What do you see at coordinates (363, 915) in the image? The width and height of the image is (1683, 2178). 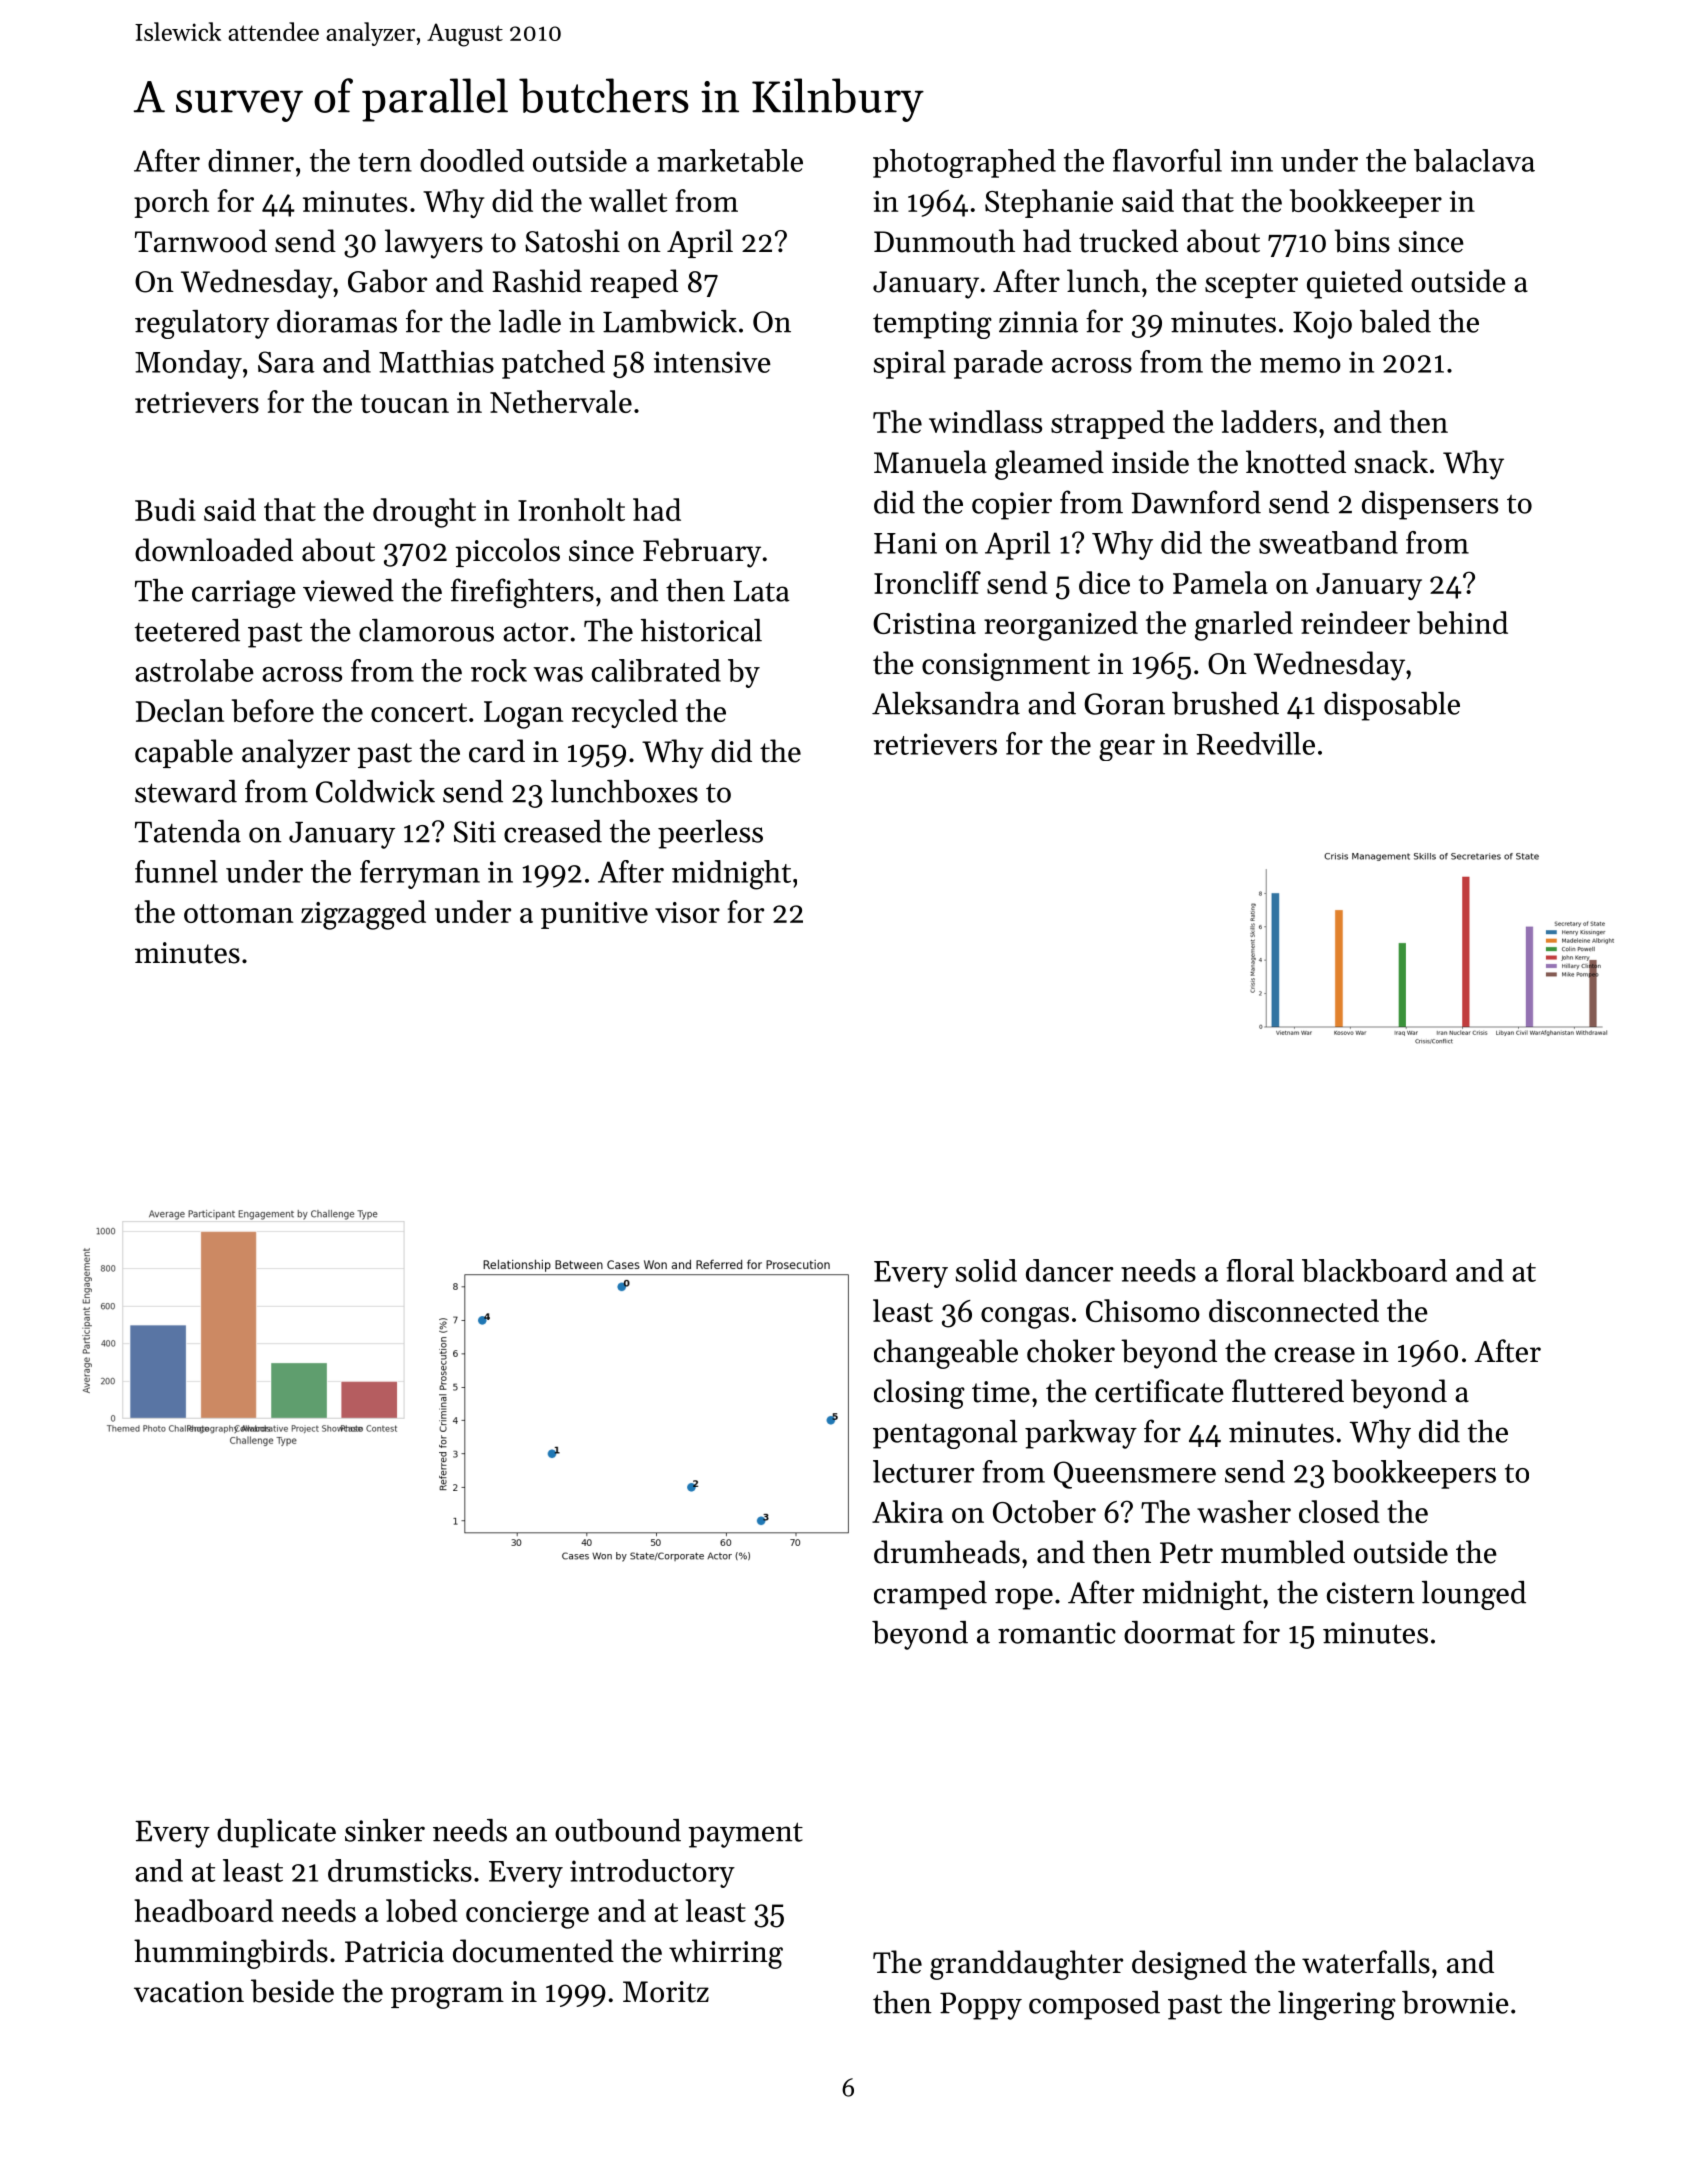 I see `zigzagged` at bounding box center [363, 915].
